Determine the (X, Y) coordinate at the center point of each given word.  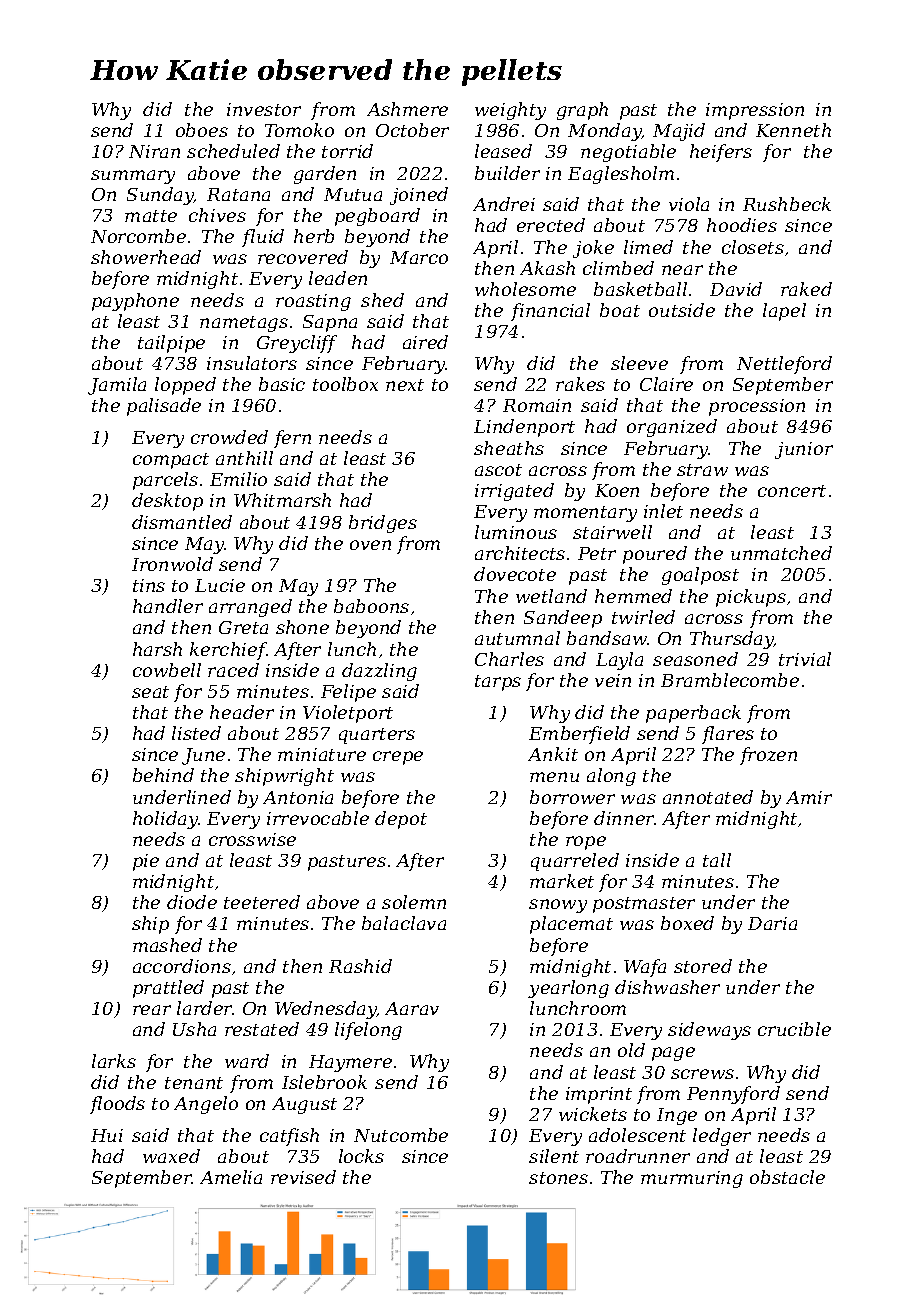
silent (554, 1156)
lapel (784, 312)
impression (755, 111)
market (562, 881)
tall (717, 860)
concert (792, 491)
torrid (347, 151)
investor (264, 109)
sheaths (509, 448)
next (405, 385)
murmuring (692, 1179)
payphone (135, 302)
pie (146, 862)
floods (117, 1105)
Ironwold (172, 564)
